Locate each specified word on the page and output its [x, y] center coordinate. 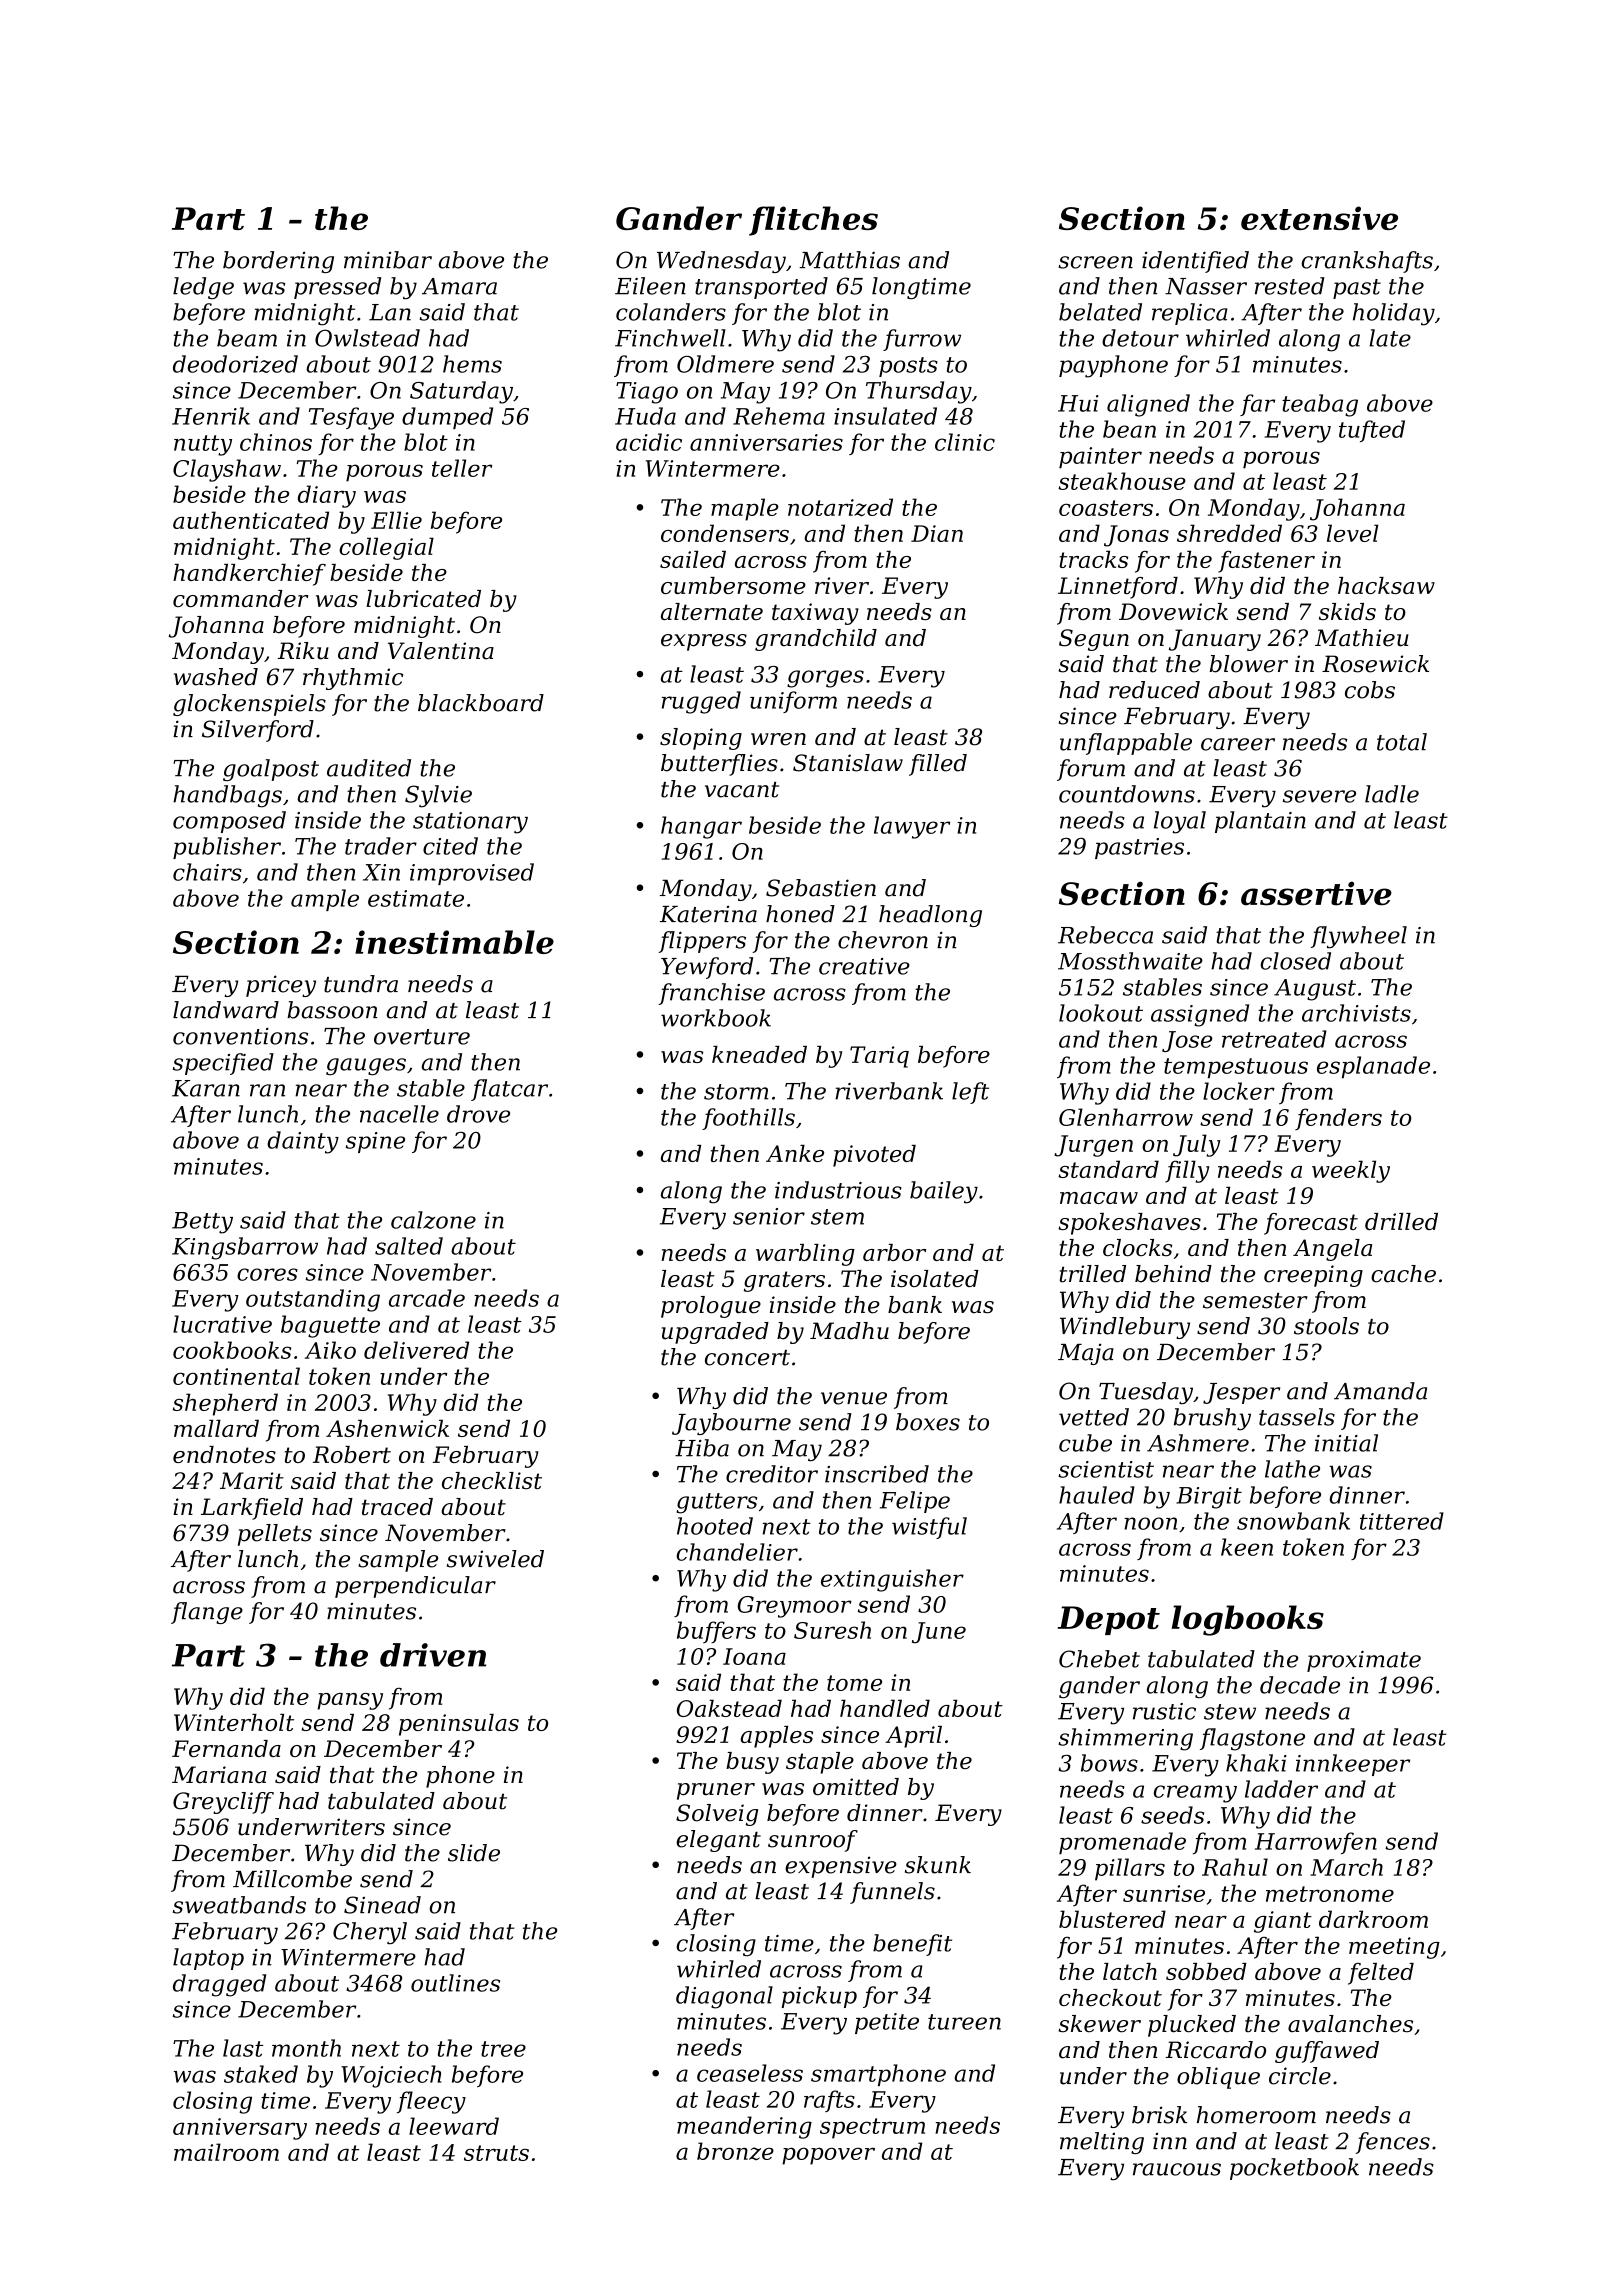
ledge [203, 288]
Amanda [1380, 1391]
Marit [252, 1480]
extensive [1319, 218]
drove [478, 1114]
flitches [813, 221]
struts [496, 2153]
